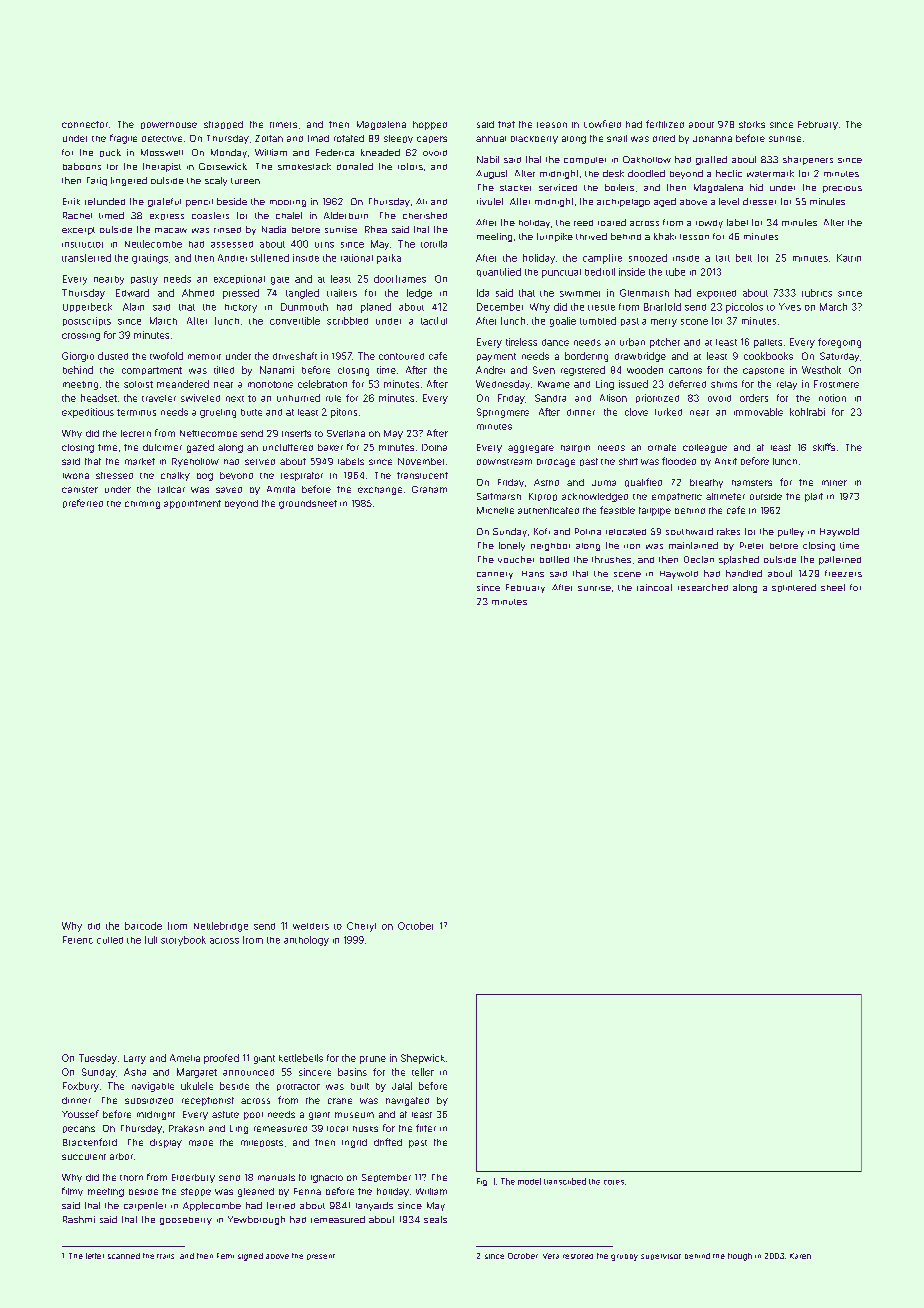 Image resolution: width=924 pixels, height=1308 pixels. Describe the element at coordinates (552, 125) in the screenshot. I see `reason` at that location.
